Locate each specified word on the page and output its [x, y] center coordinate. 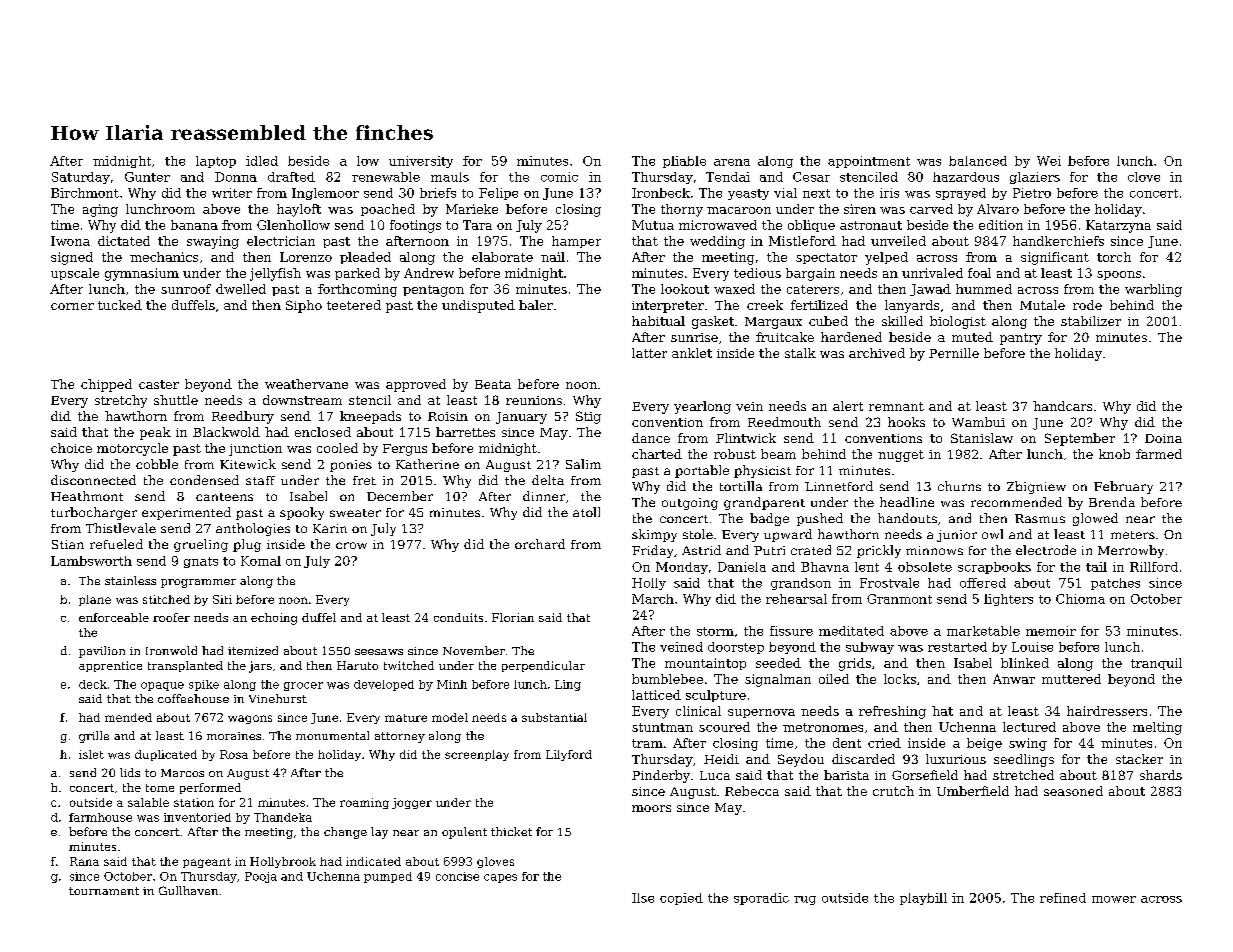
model [450, 717]
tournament [104, 891]
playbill [923, 899]
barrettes [465, 432]
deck [93, 684]
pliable [684, 162]
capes [500, 878]
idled [262, 161]
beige [984, 744]
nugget [901, 456]
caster [159, 384]
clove [1144, 177]
